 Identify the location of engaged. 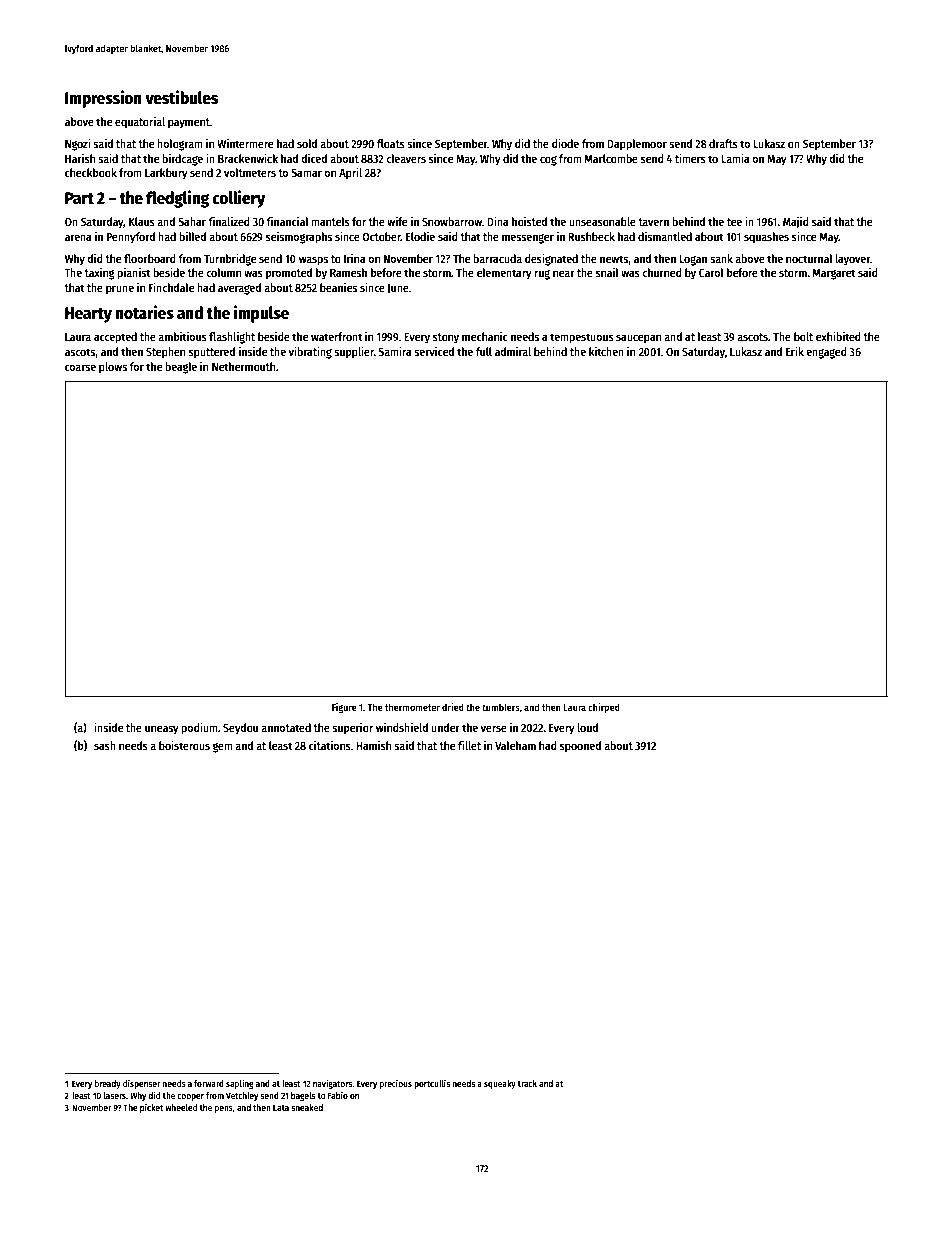
(826, 353).
